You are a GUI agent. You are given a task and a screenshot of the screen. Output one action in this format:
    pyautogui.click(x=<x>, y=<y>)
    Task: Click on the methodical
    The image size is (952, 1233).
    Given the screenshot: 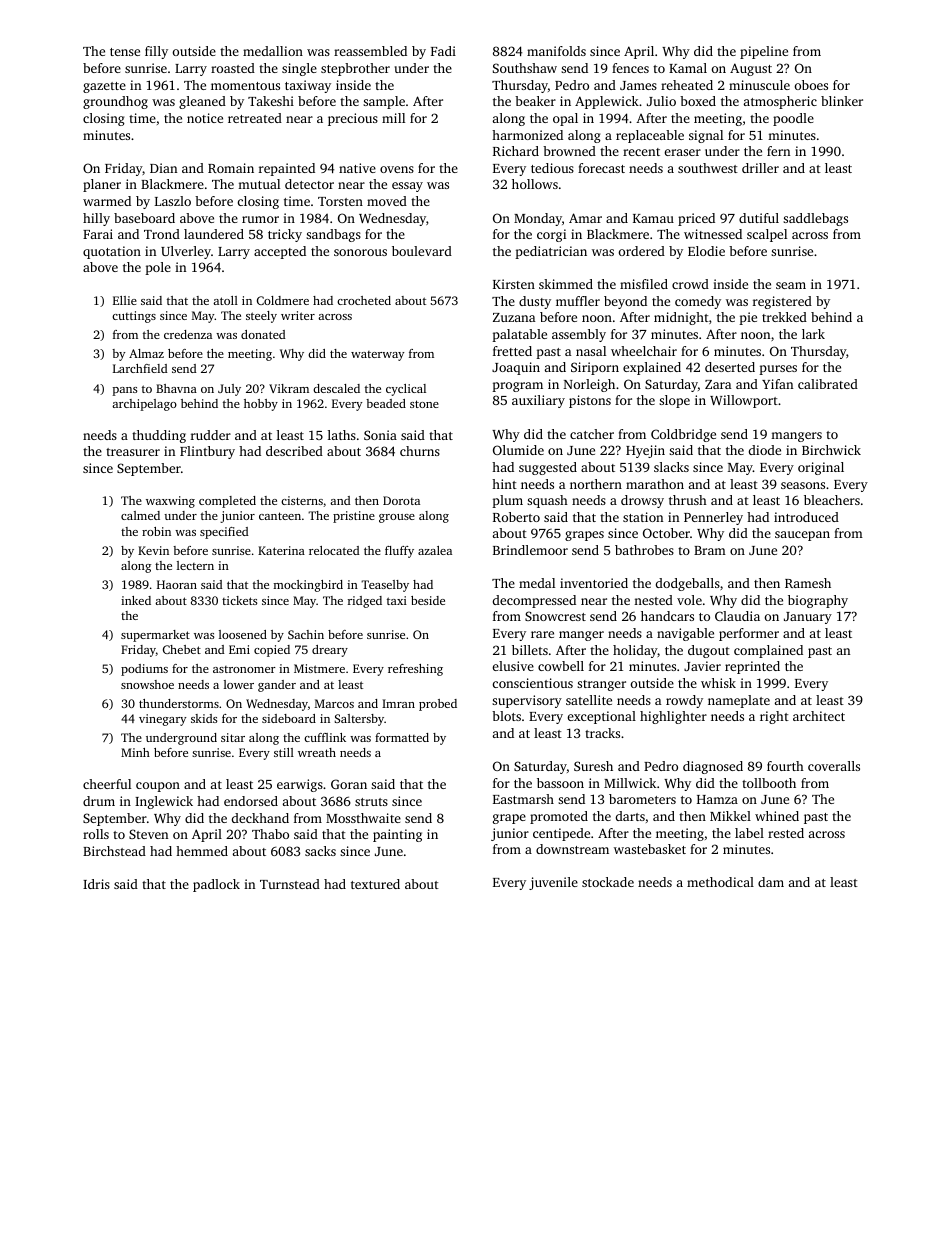 What is the action you would take?
    pyautogui.click(x=720, y=882)
